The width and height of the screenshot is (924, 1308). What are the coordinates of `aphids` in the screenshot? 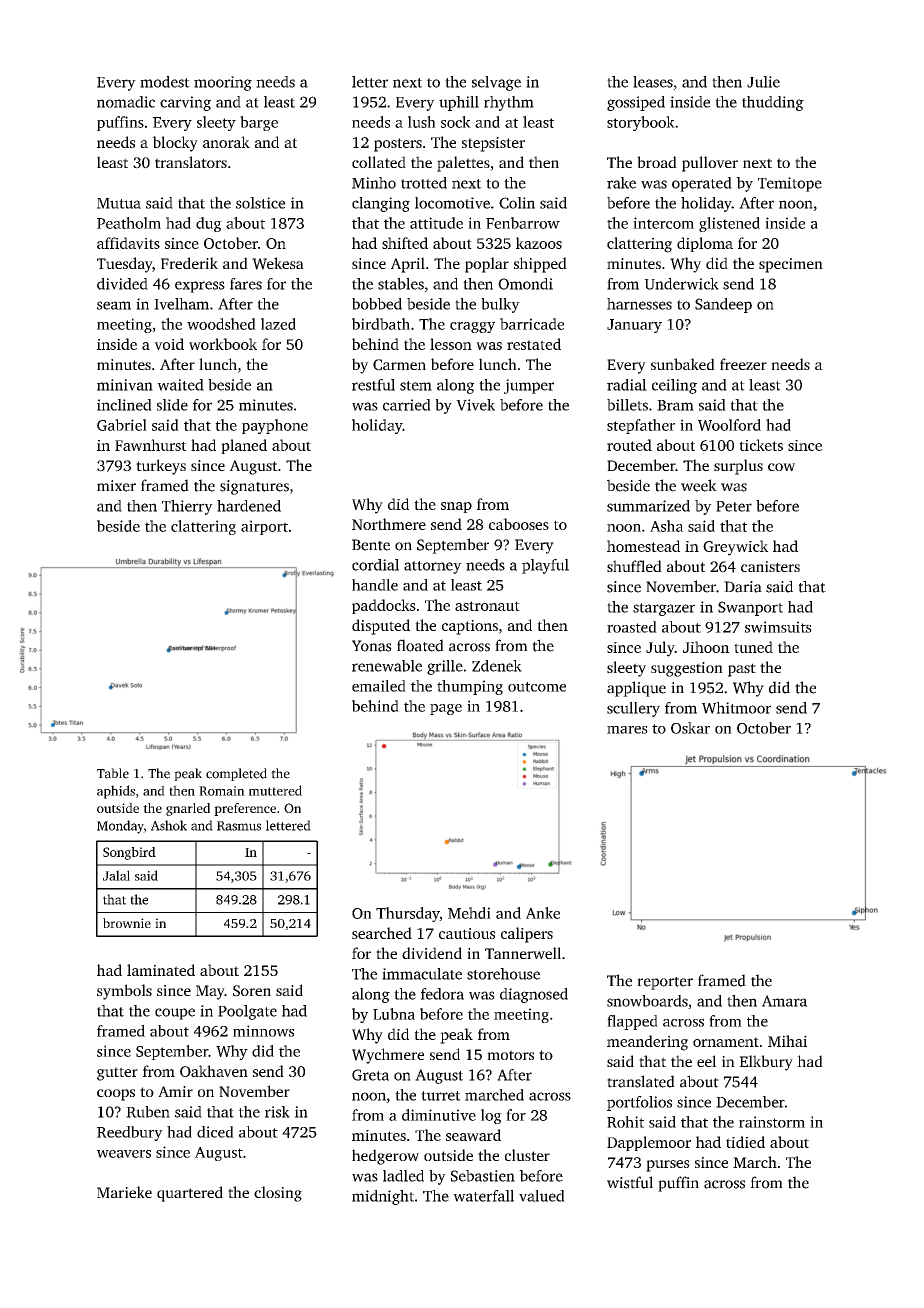 It's located at (116, 792).
